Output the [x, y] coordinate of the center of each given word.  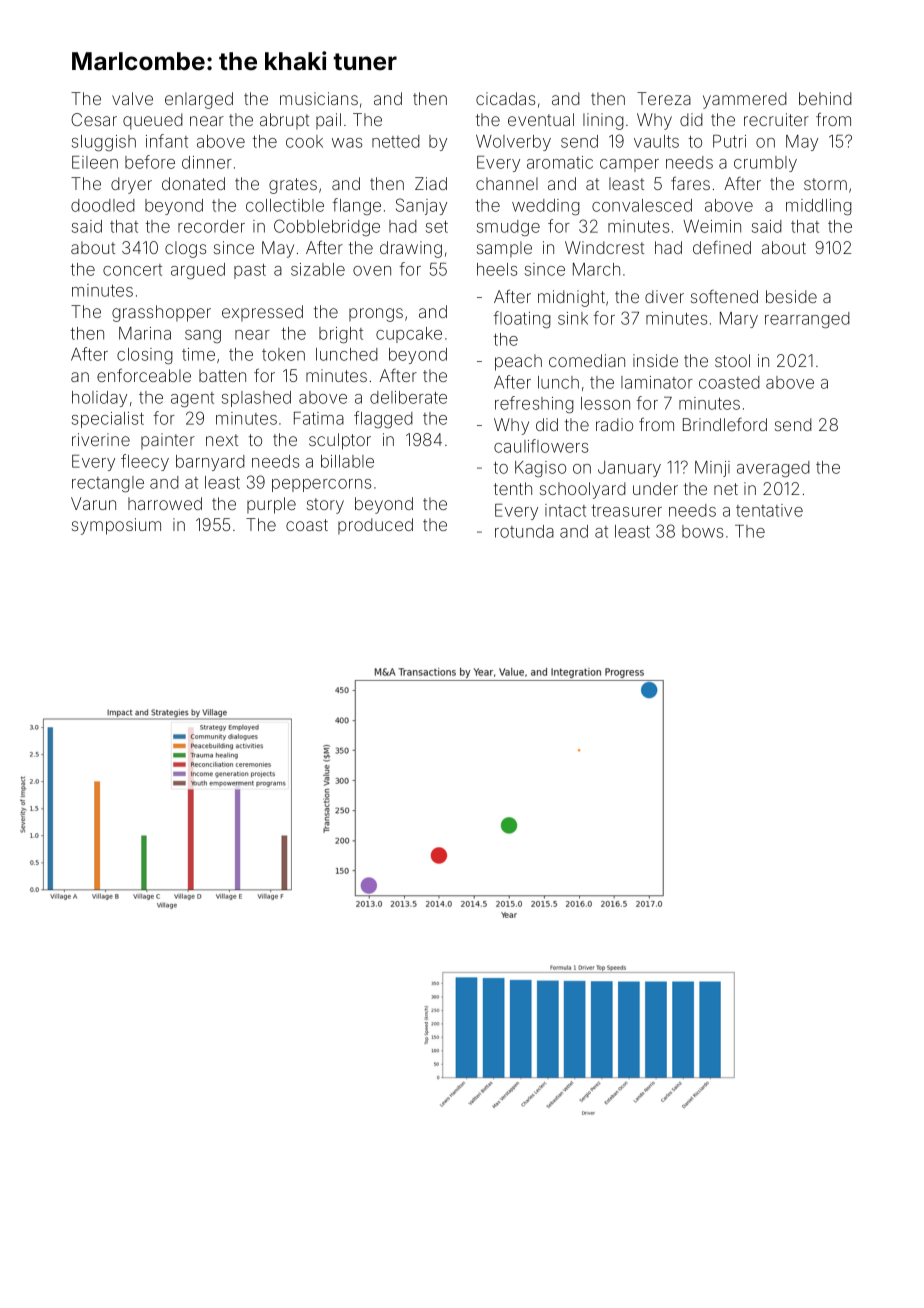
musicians [319, 98]
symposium [116, 526]
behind [825, 98]
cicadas [505, 98]
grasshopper [161, 313]
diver [664, 296]
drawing [411, 249]
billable [347, 461]
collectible [285, 205]
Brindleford [725, 424]
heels [497, 269]
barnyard [210, 463]
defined [722, 247]
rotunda [524, 531]
